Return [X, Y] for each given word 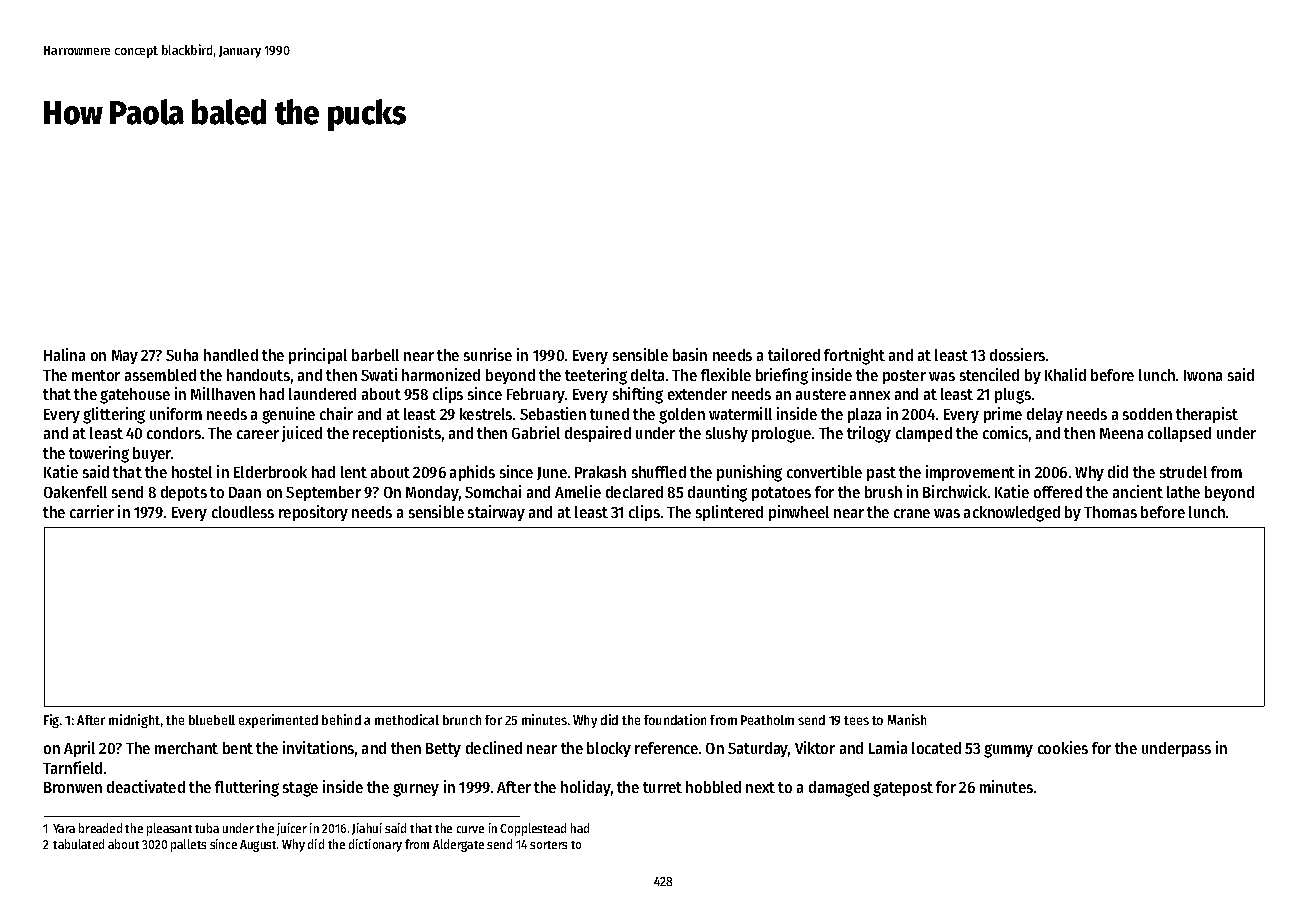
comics [1005, 432]
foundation [675, 719]
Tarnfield [72, 767]
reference [666, 748]
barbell [375, 355]
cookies [1063, 747]
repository [313, 513]
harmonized [441, 374]
